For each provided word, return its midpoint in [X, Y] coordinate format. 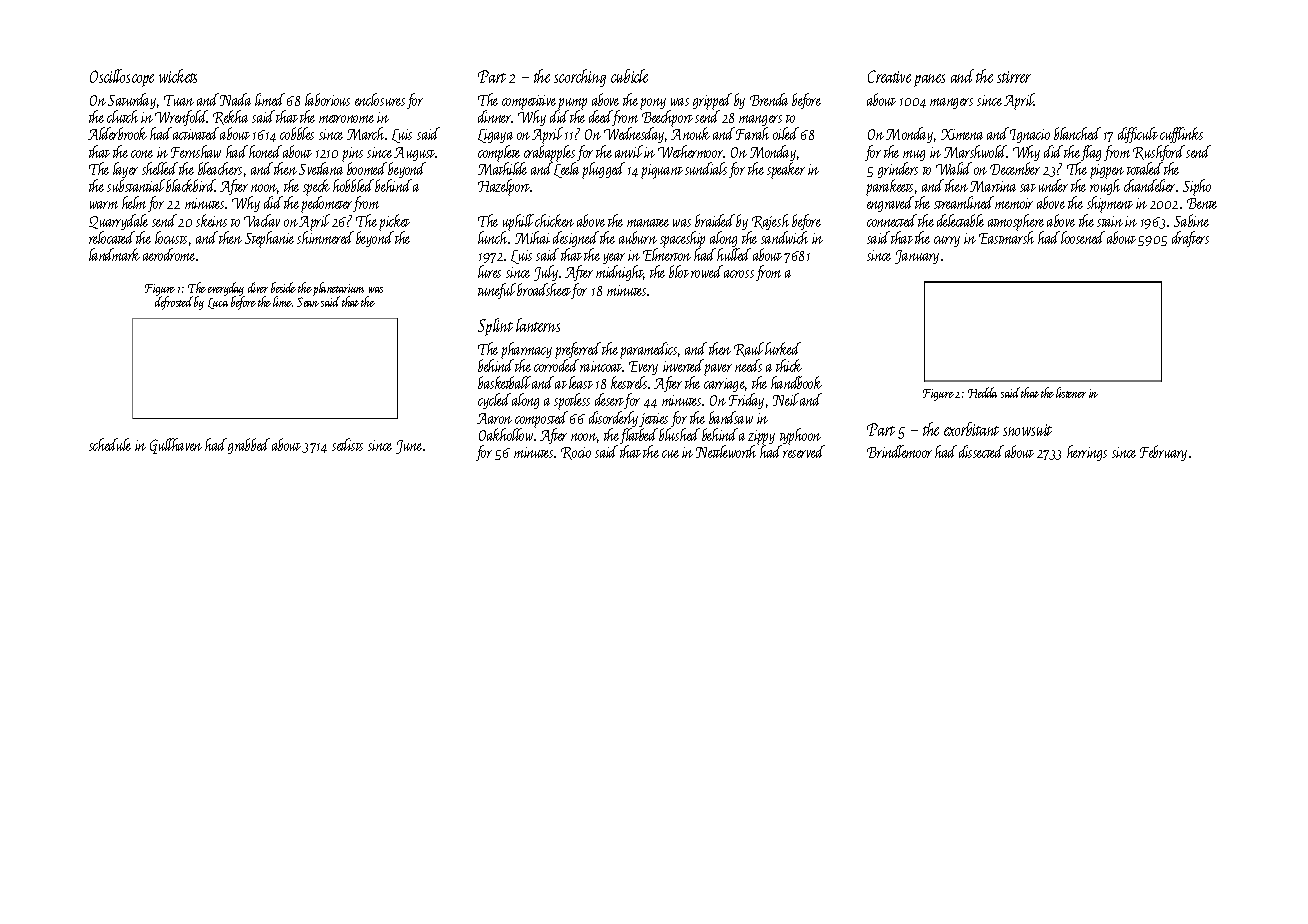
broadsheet [544, 289]
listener [1071, 392]
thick [789, 365]
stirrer [1014, 77]
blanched [1077, 133]
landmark [114, 254]
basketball [504, 382]
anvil [629, 151]
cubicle [629, 76]
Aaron [494, 418]
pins [352, 154]
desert [609, 399]
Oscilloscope [122, 78]
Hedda [982, 392]
